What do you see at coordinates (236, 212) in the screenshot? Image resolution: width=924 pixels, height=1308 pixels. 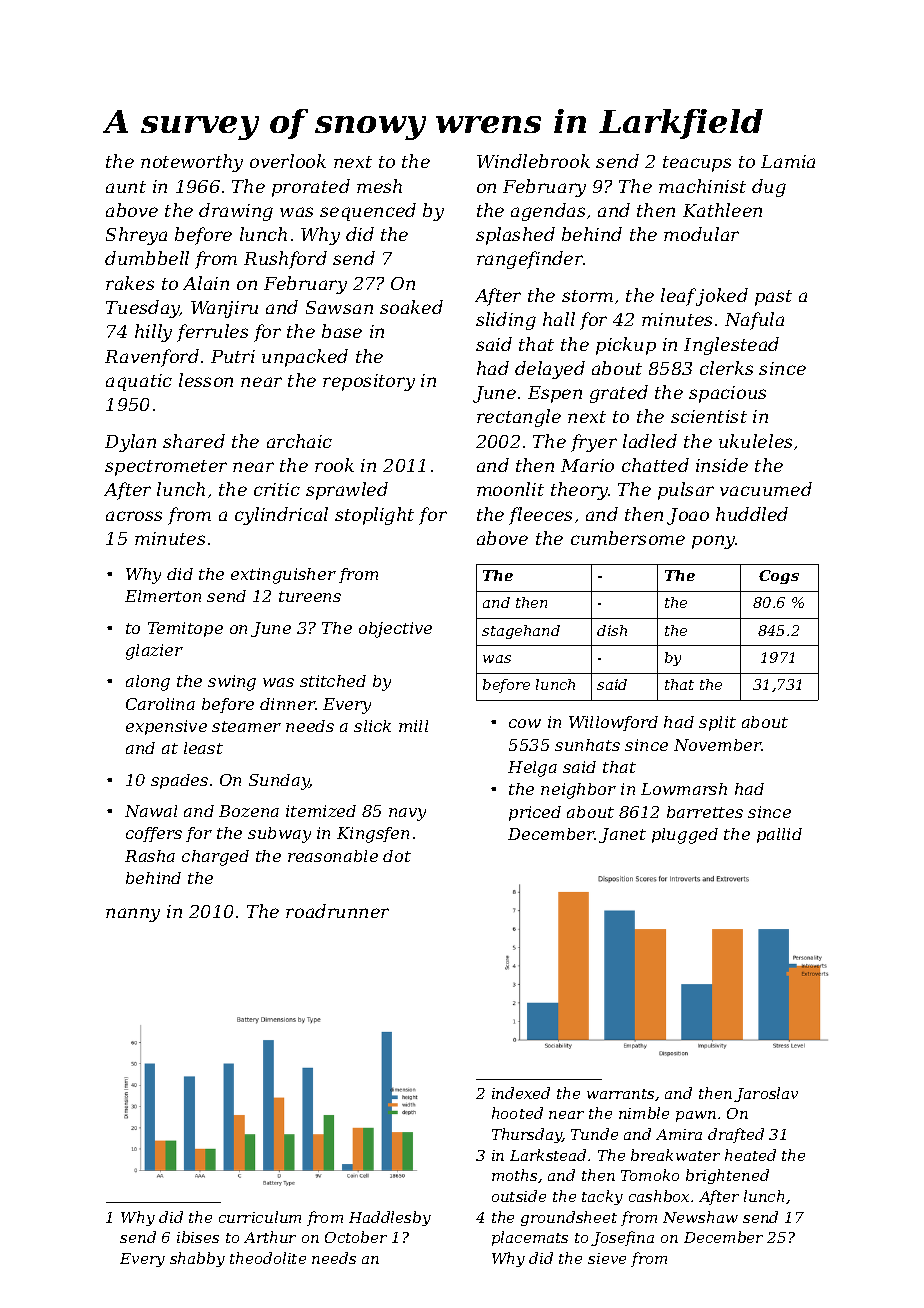 I see `drawing` at bounding box center [236, 212].
